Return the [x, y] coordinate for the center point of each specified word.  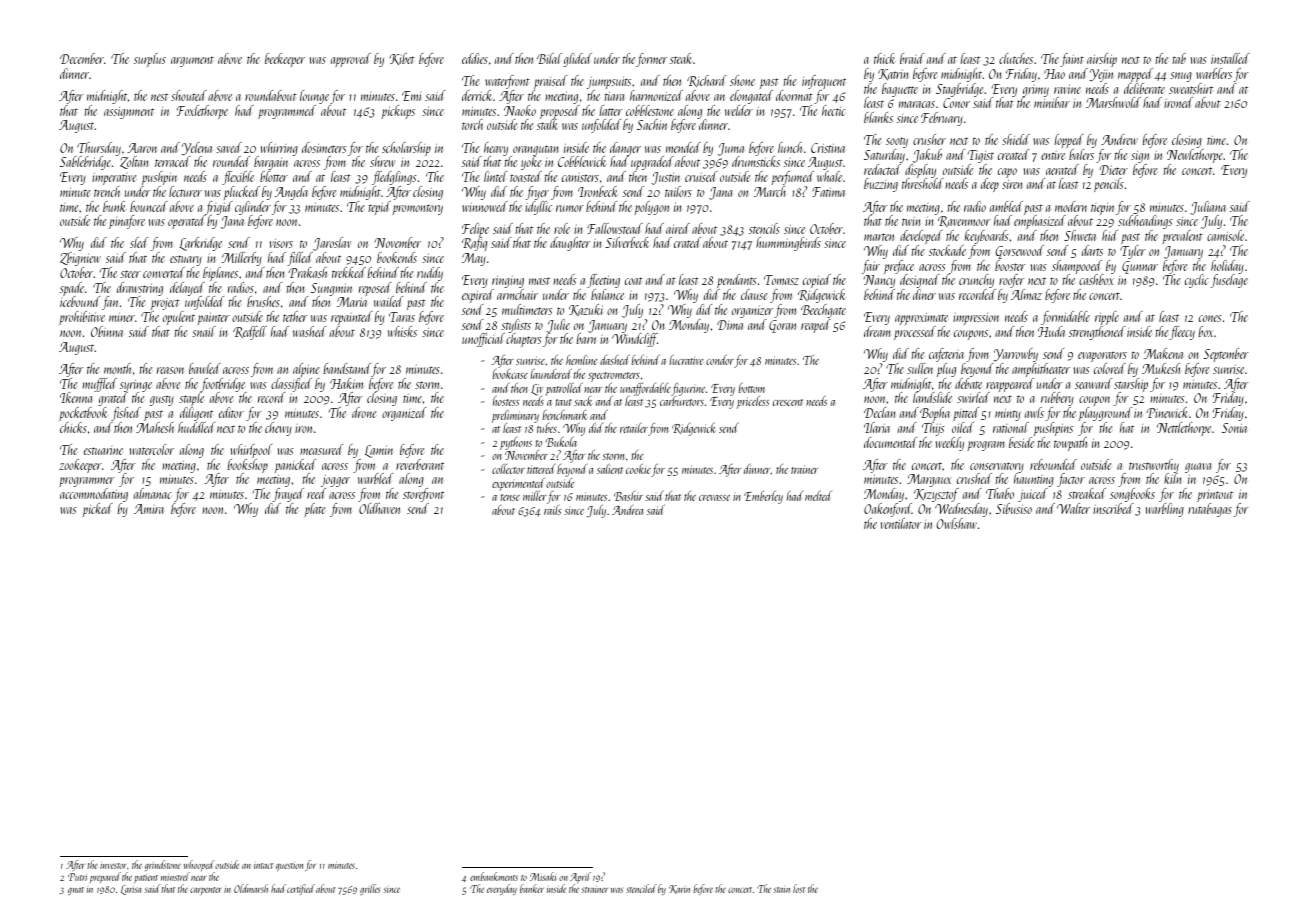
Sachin [652, 124]
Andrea [627, 510]
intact [263, 866]
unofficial [483, 340]
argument [192, 62]
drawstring [140, 289]
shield [1016, 139]
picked [97, 510]
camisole [1225, 235]
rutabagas [1210, 510]
